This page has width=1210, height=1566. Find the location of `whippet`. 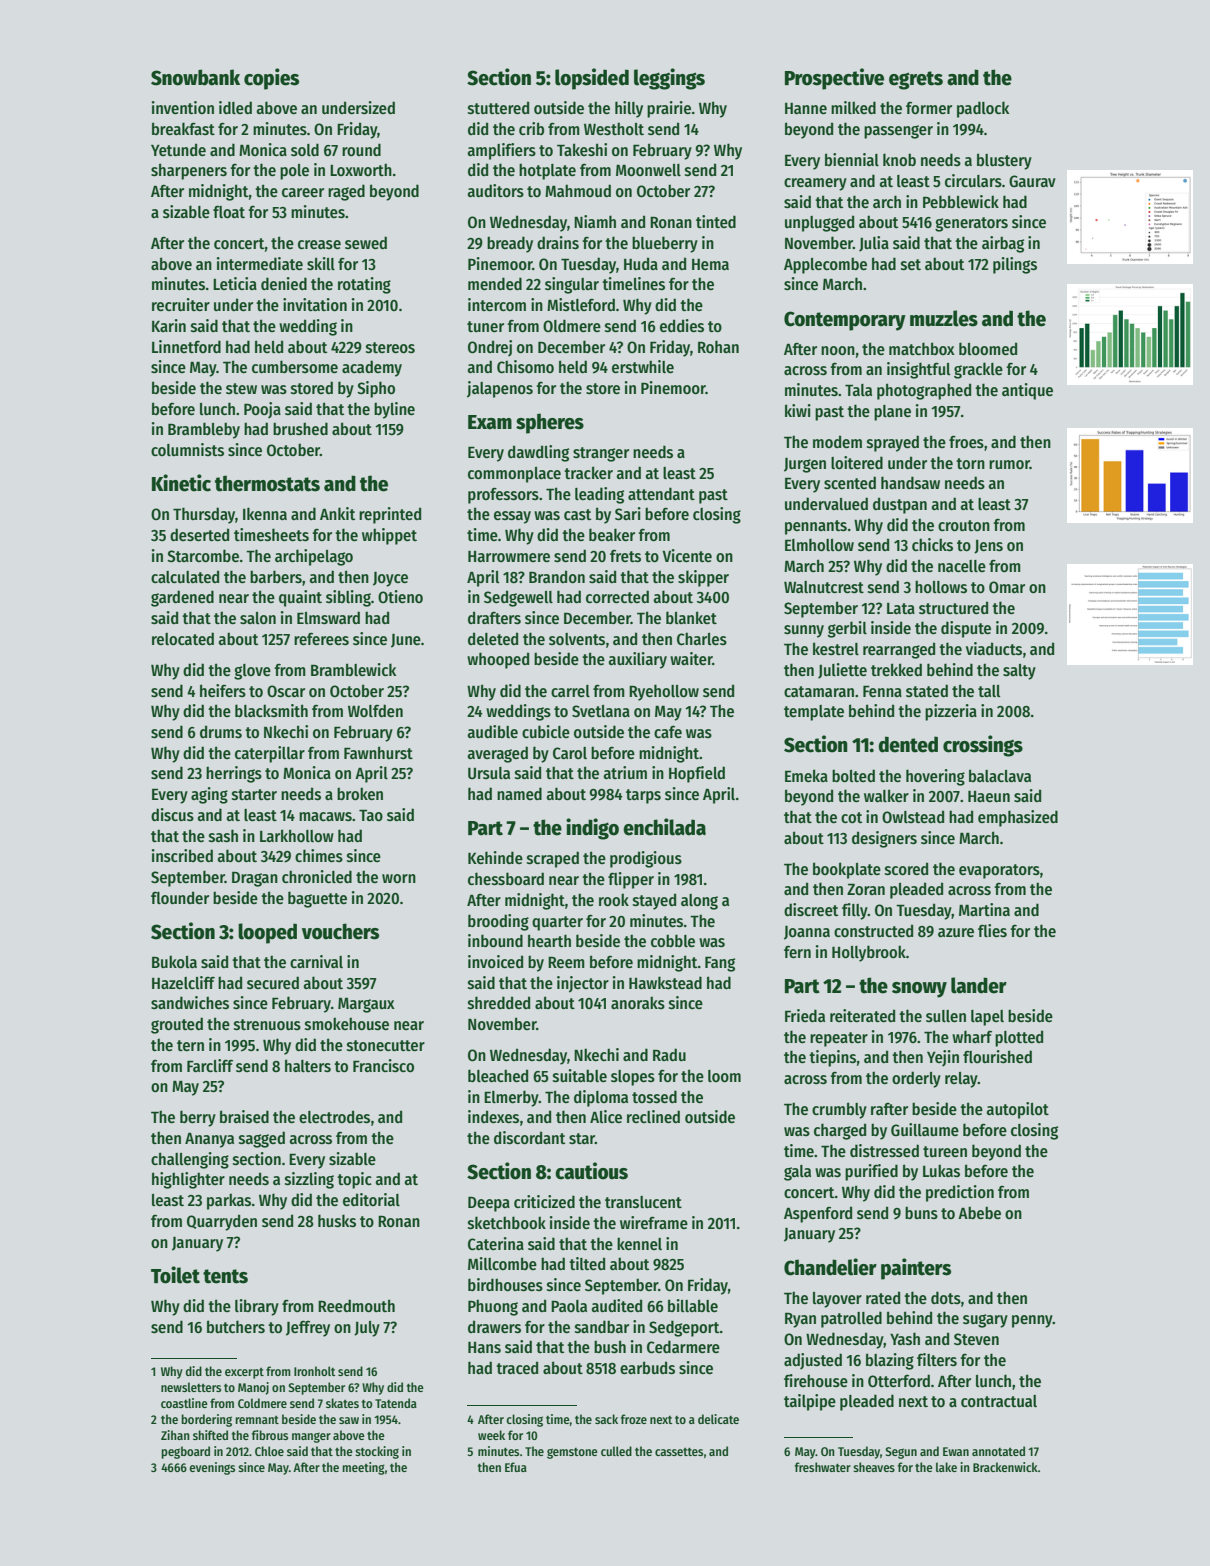

whippet is located at coordinates (389, 536).
